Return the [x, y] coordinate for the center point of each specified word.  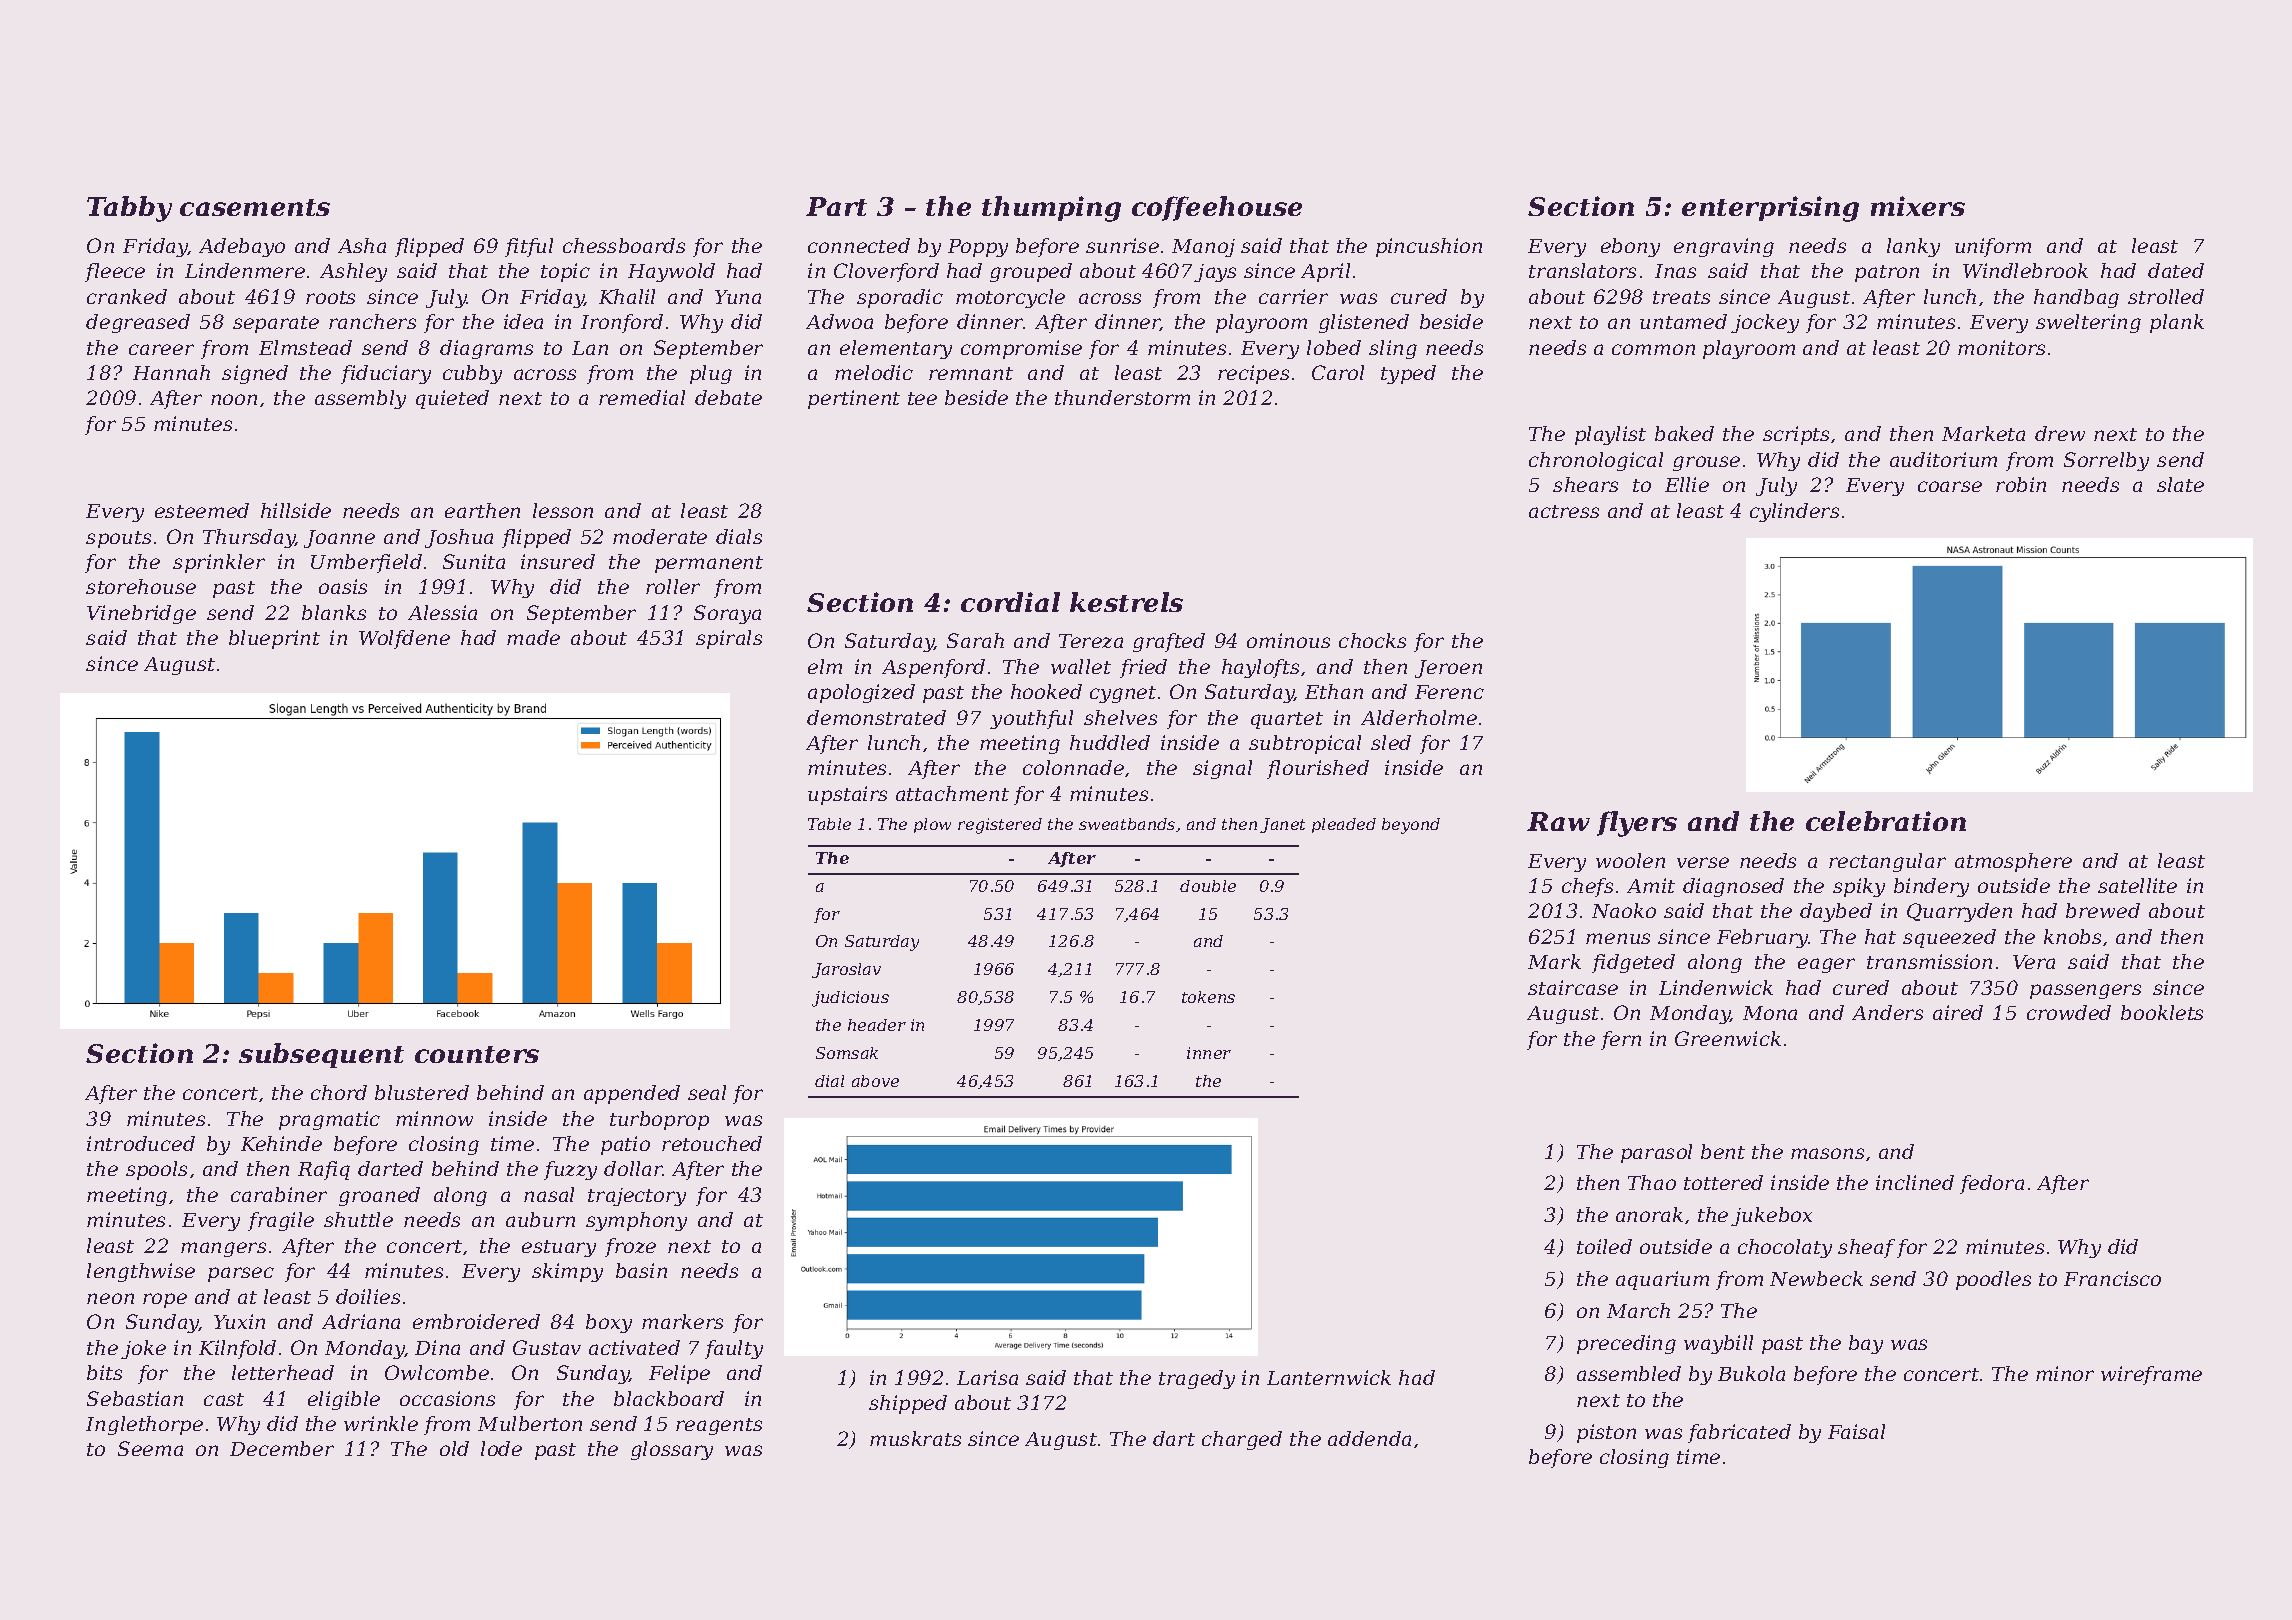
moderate [660, 536]
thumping [1051, 209]
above [875, 1081]
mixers [1918, 206]
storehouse [141, 586]
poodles [1993, 1280]
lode [501, 1448]
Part [836, 206]
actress [1564, 511]
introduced [141, 1143]
